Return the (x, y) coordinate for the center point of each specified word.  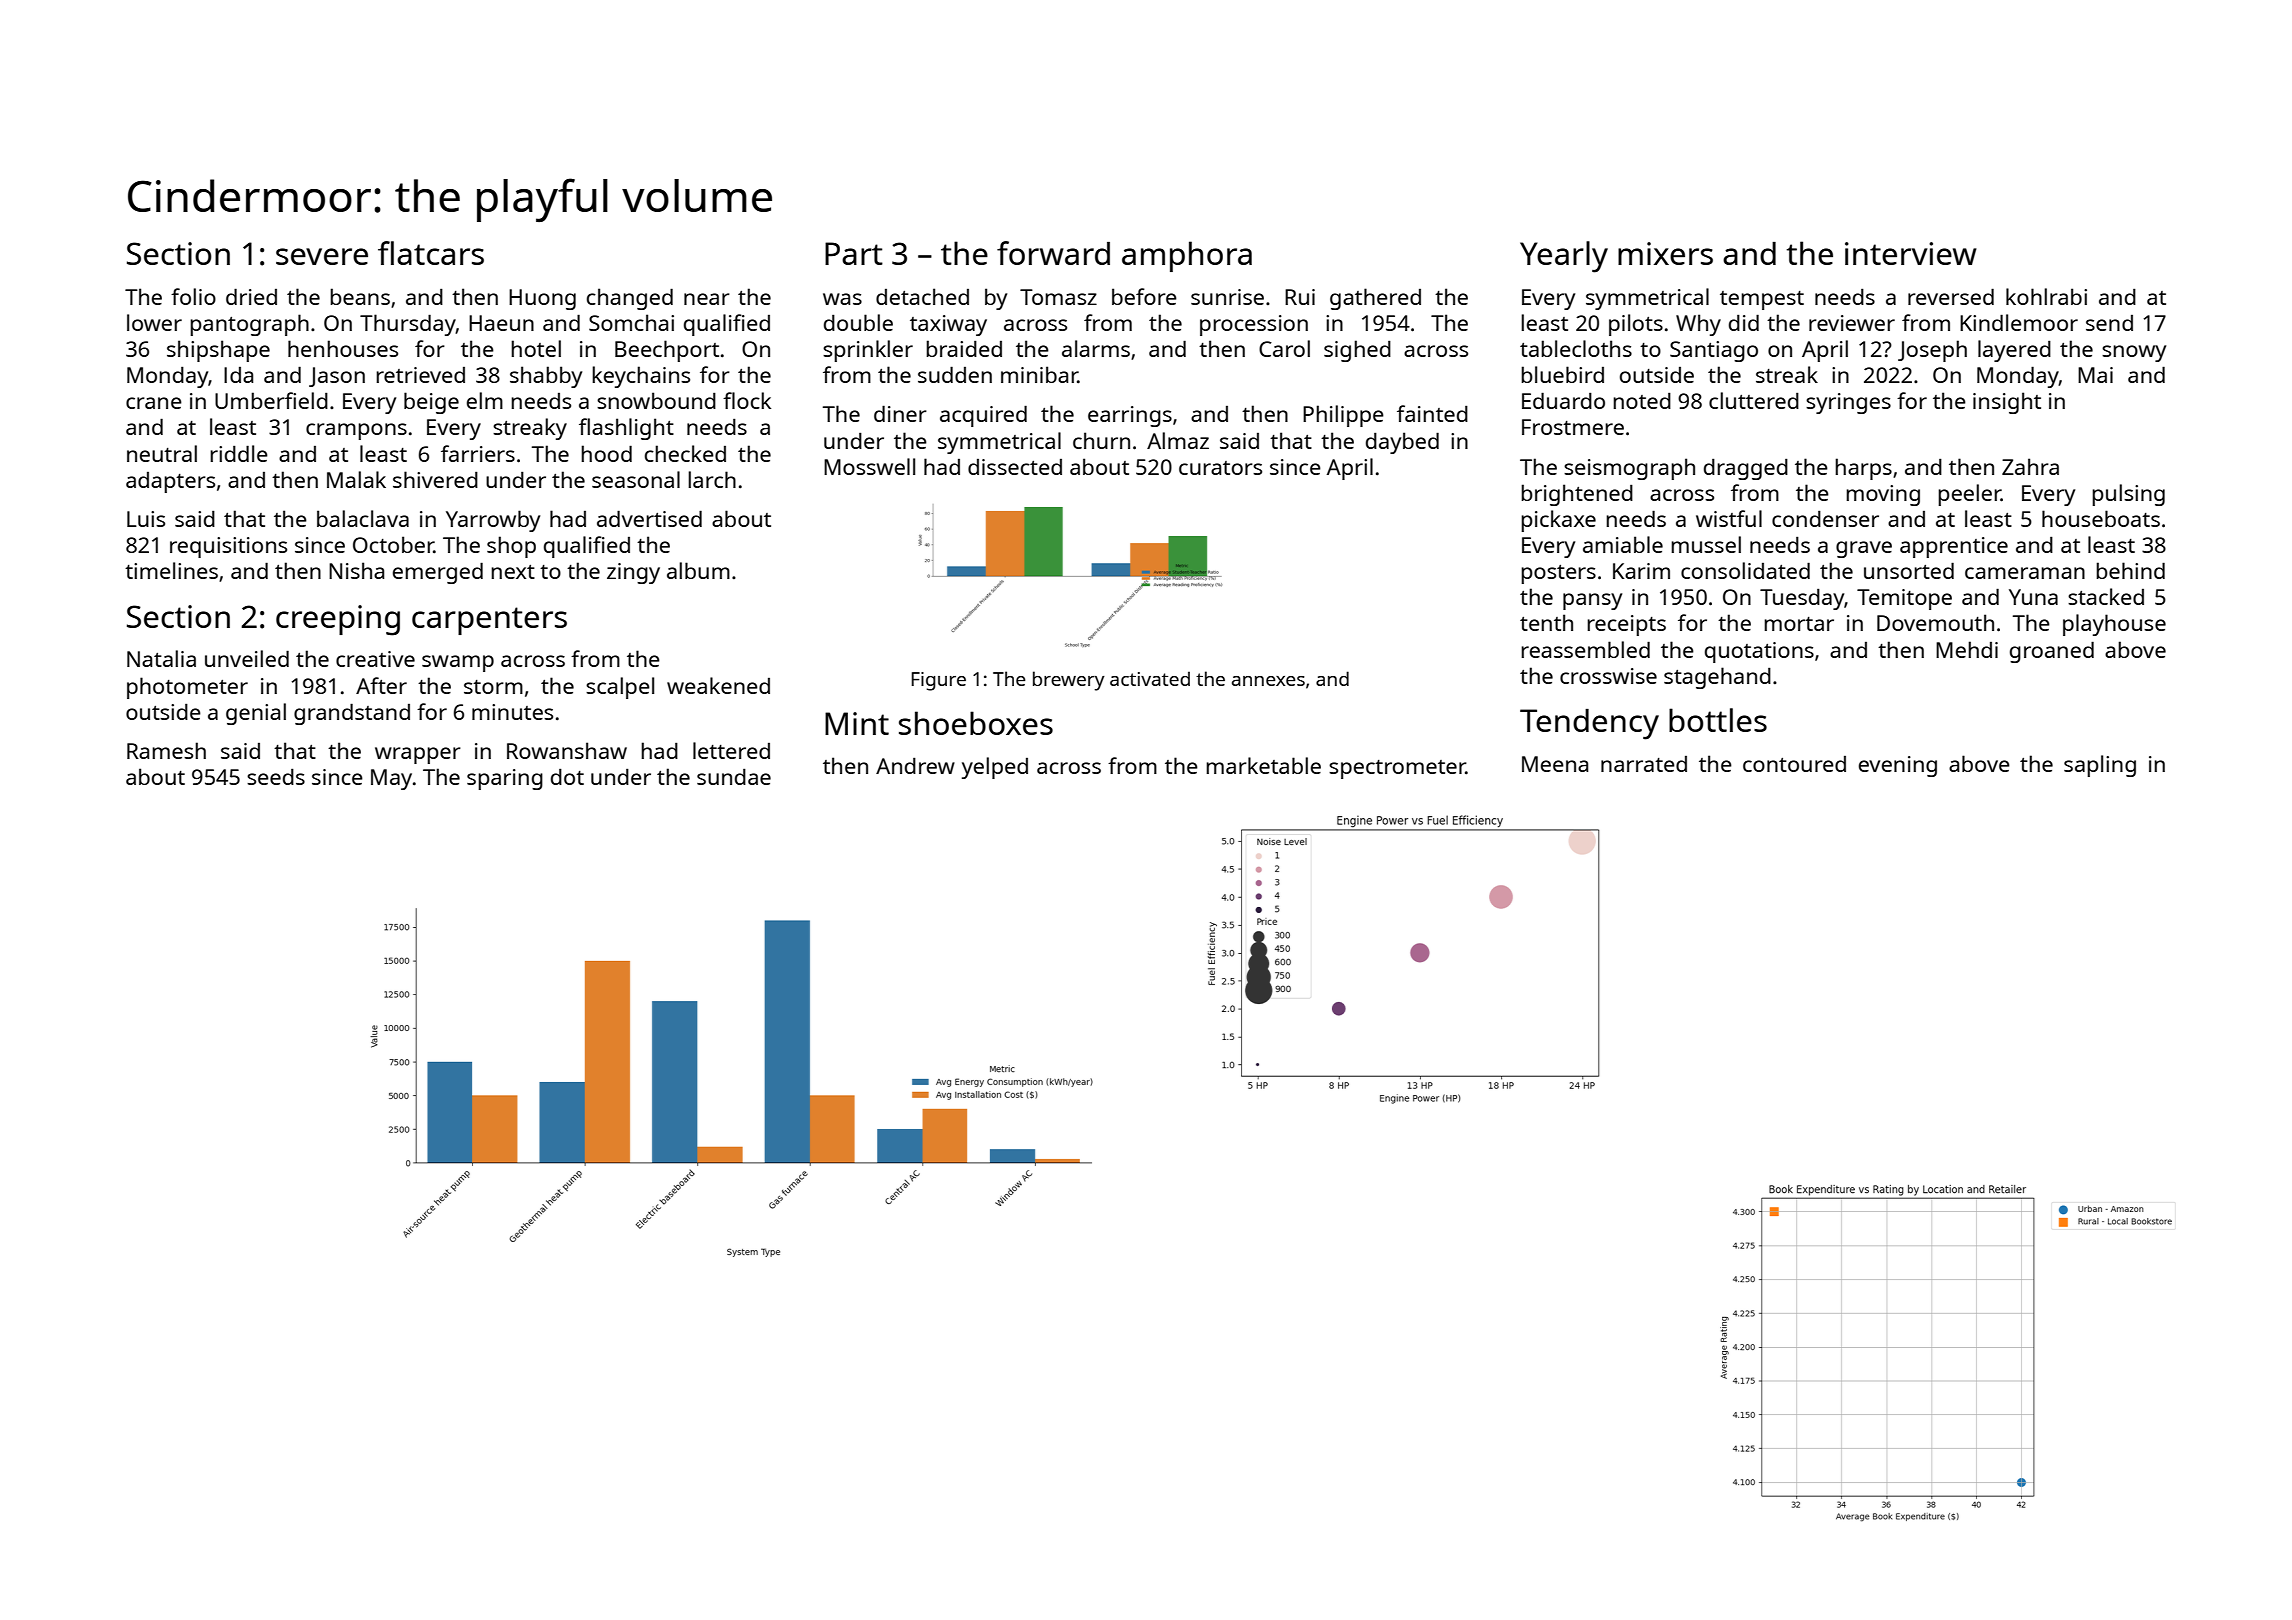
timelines (171, 570)
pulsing (2128, 495)
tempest (1762, 300)
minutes (512, 712)
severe (322, 256)
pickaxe (1558, 521)
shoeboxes (976, 723)
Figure (939, 681)
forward (1053, 253)
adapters (170, 482)
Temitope (1904, 599)
